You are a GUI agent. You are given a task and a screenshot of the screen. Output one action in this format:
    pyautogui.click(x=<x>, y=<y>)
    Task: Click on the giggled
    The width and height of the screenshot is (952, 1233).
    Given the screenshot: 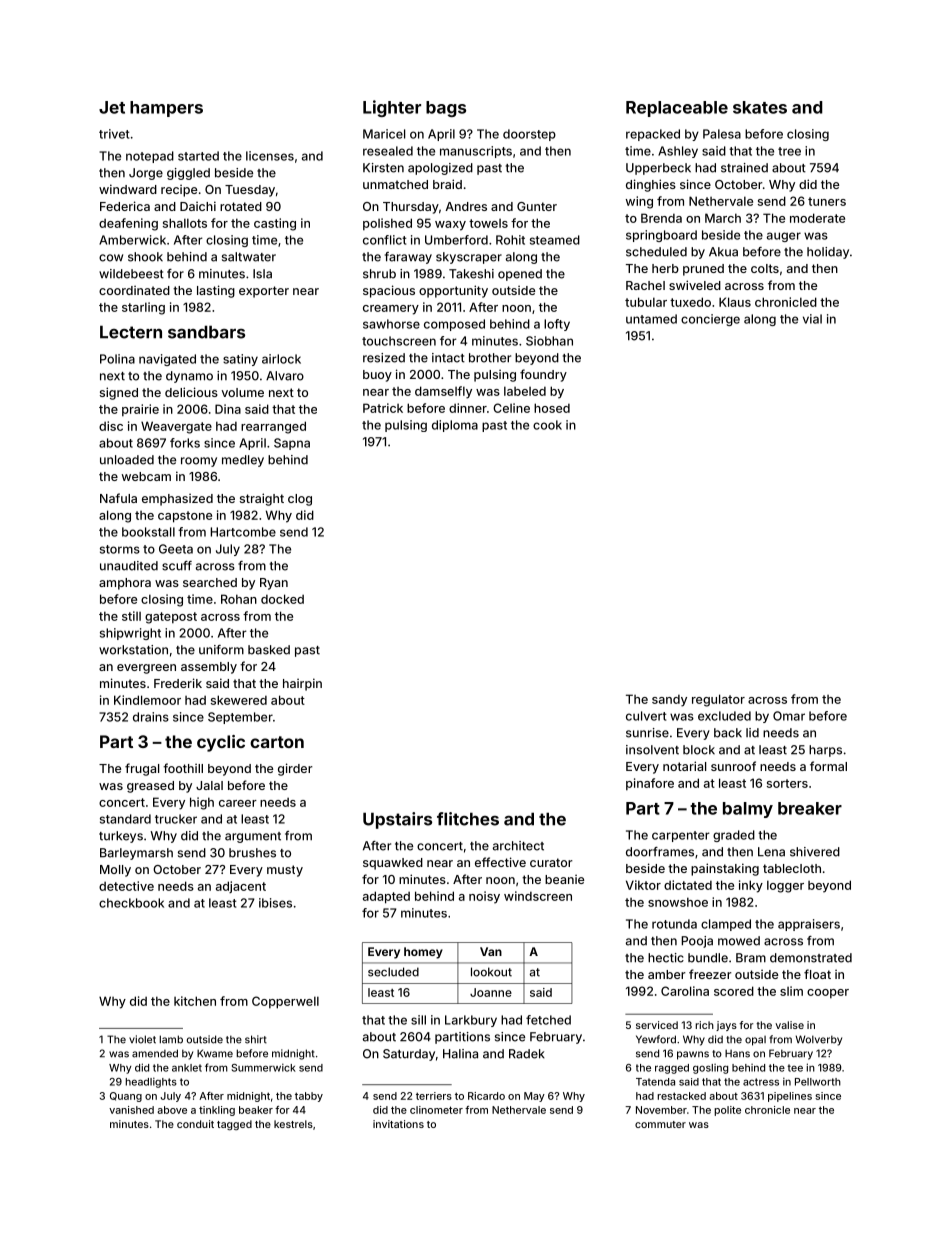 What is the action you would take?
    pyautogui.click(x=188, y=174)
